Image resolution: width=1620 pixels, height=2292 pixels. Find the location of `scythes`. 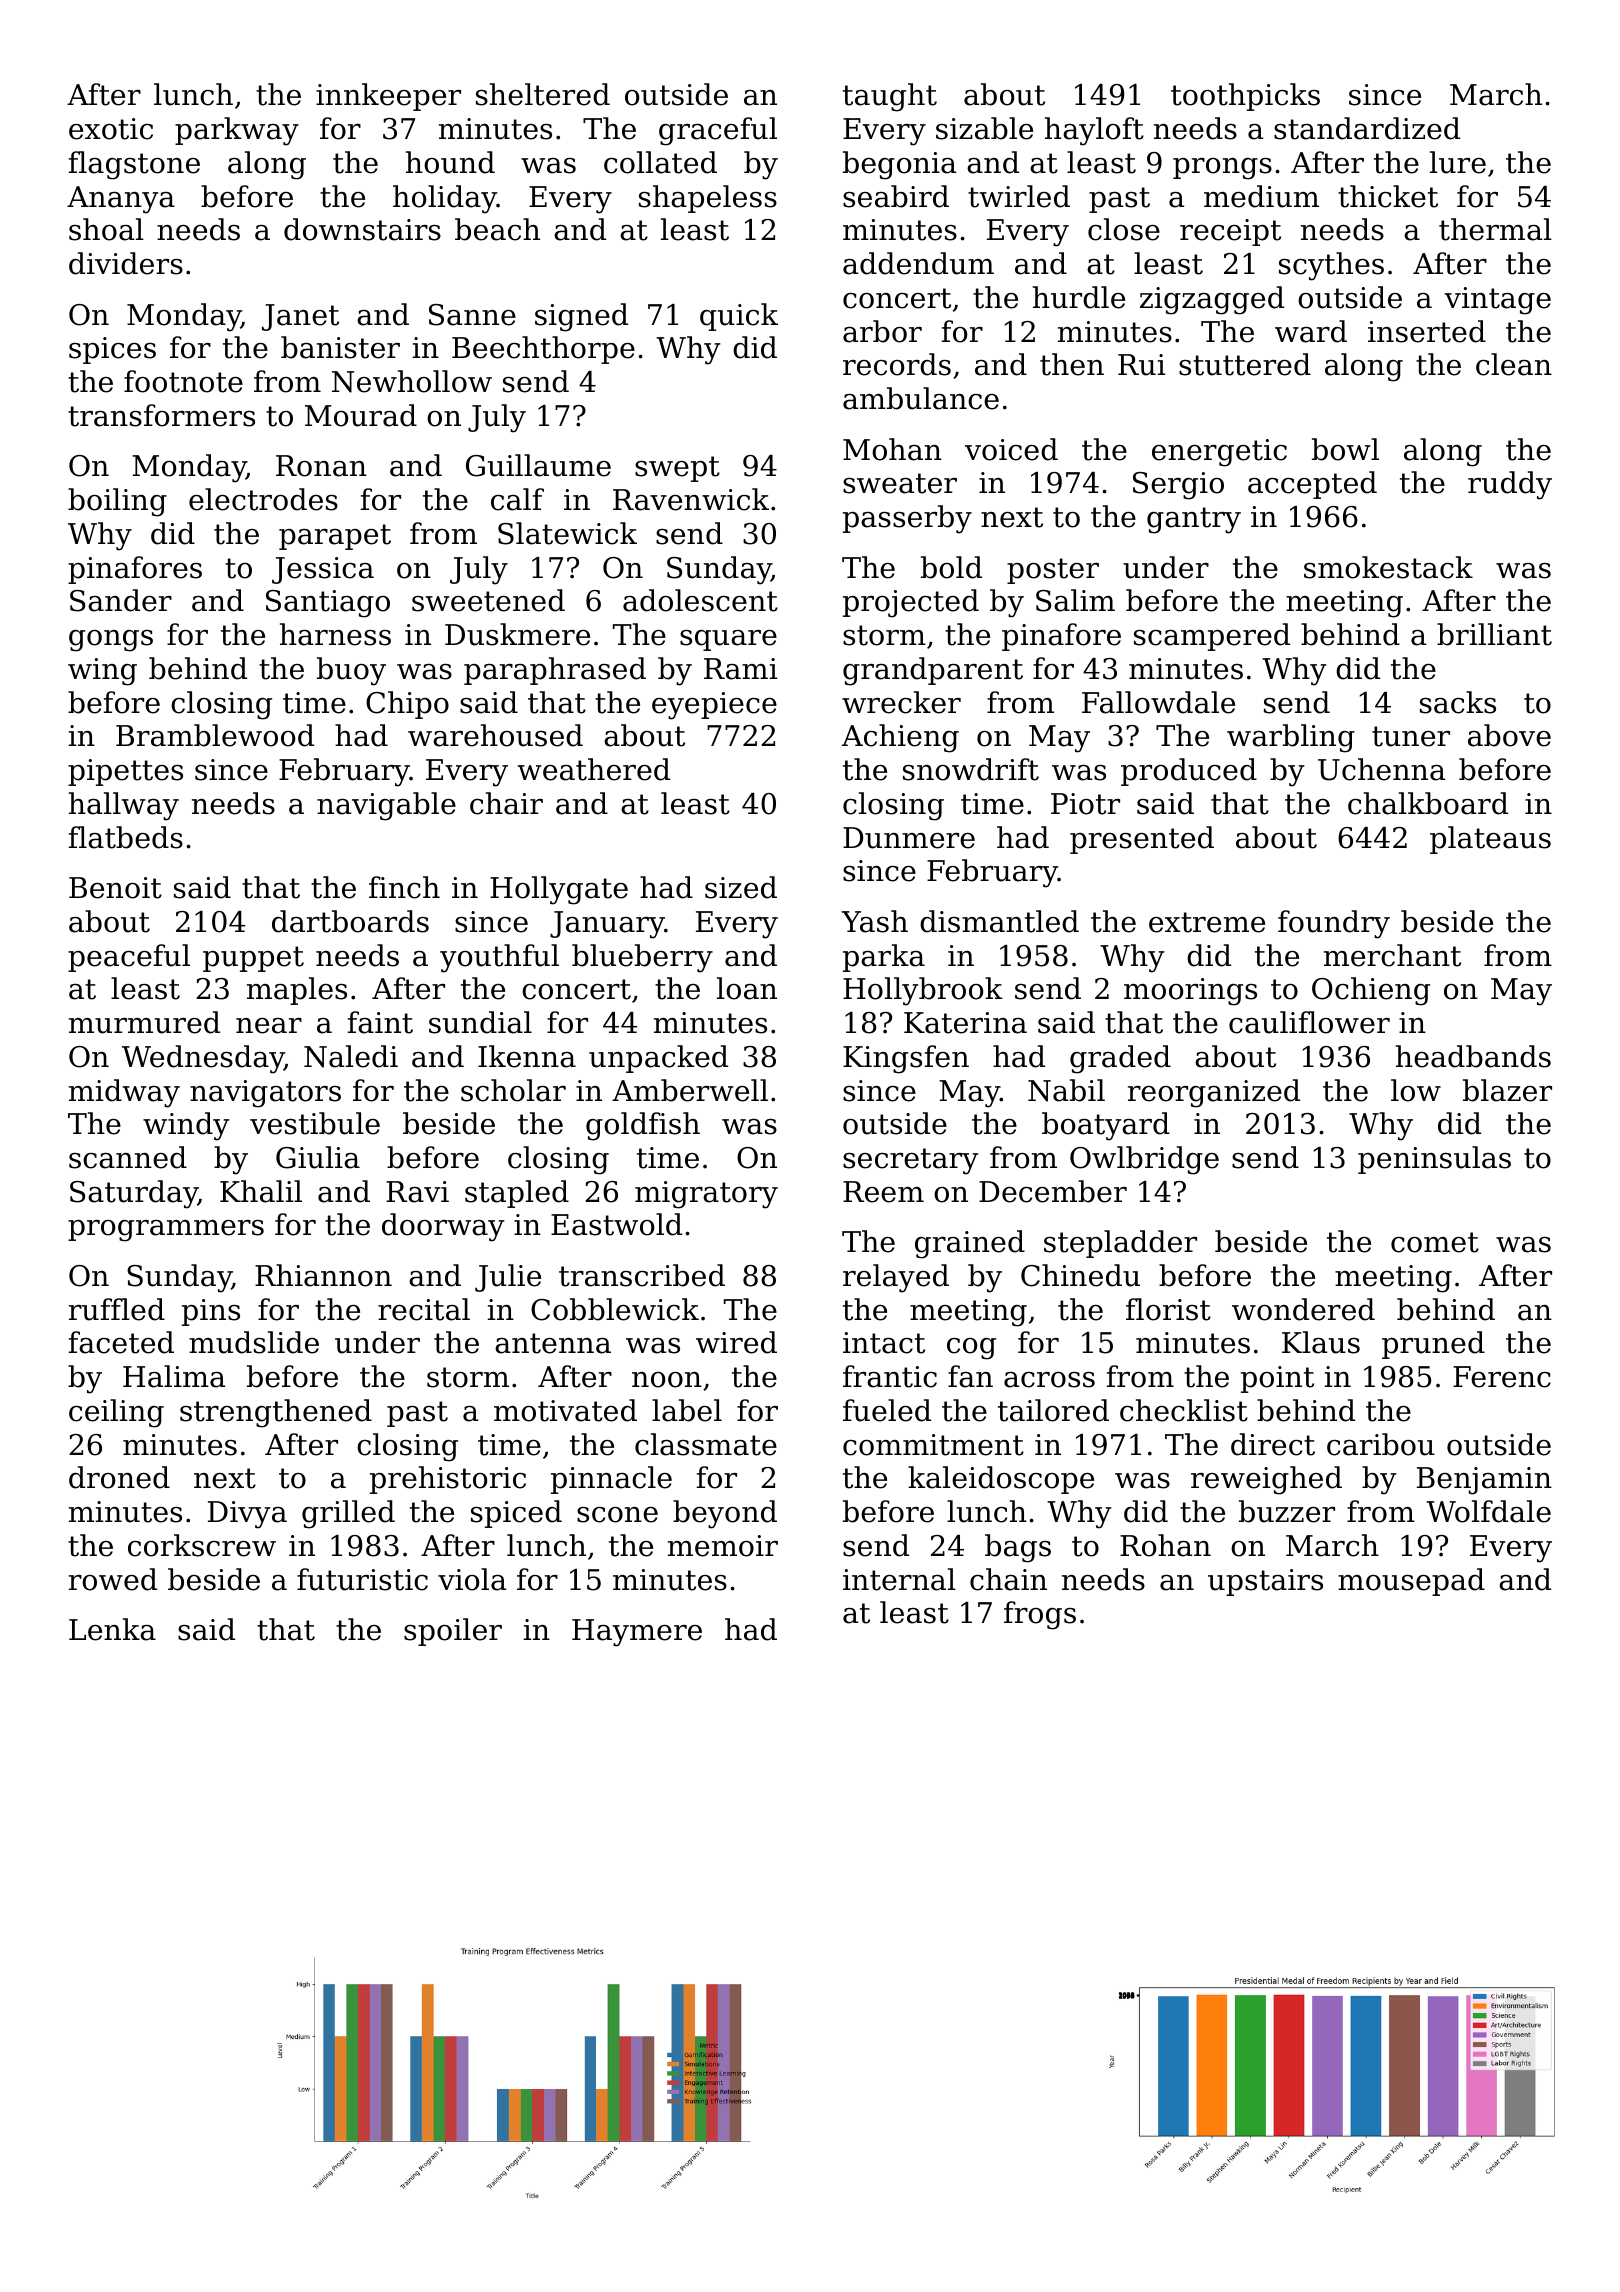

scythes is located at coordinates (1331, 266).
